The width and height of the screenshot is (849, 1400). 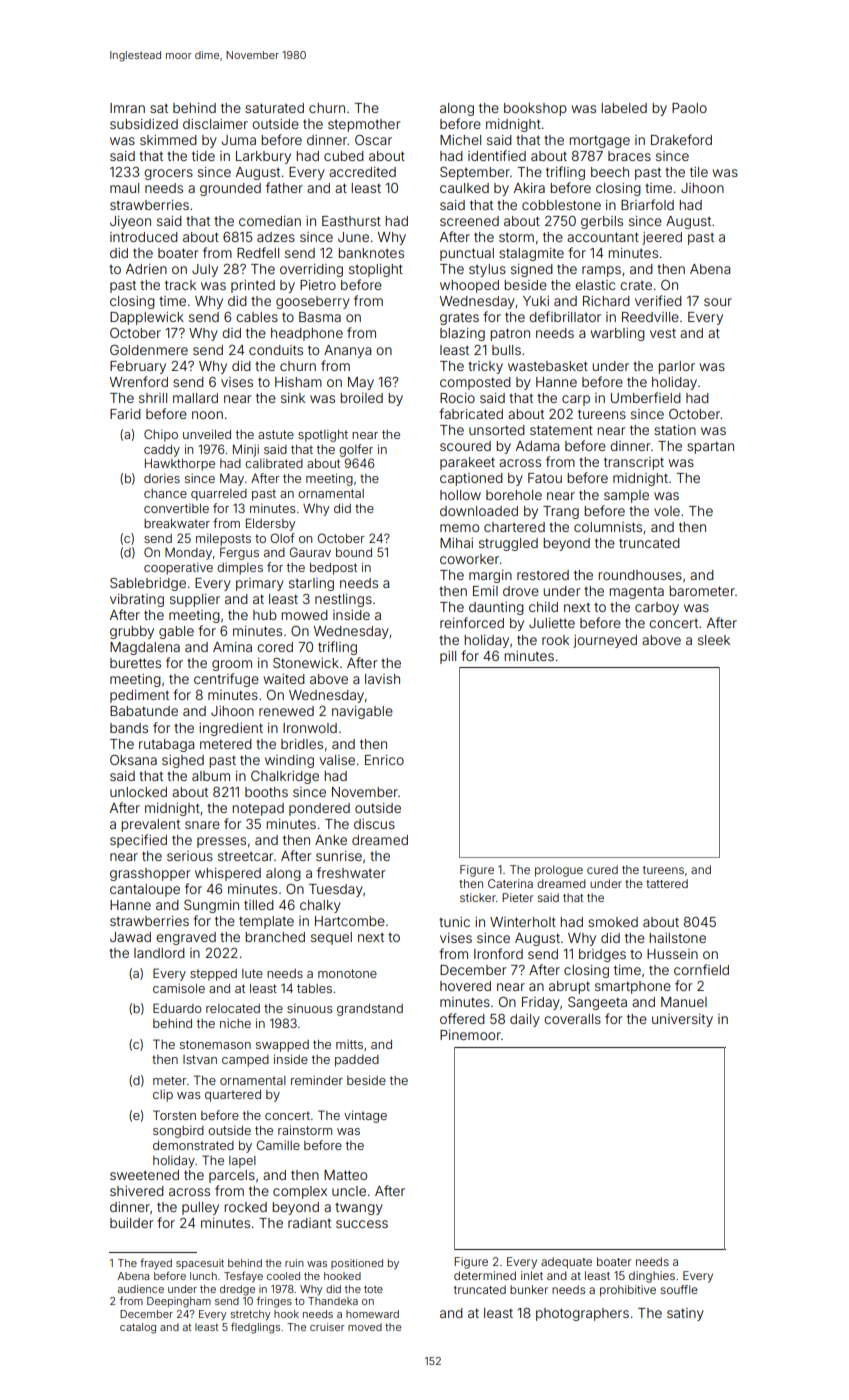 I want to click on fledglings, so click(x=255, y=1328).
